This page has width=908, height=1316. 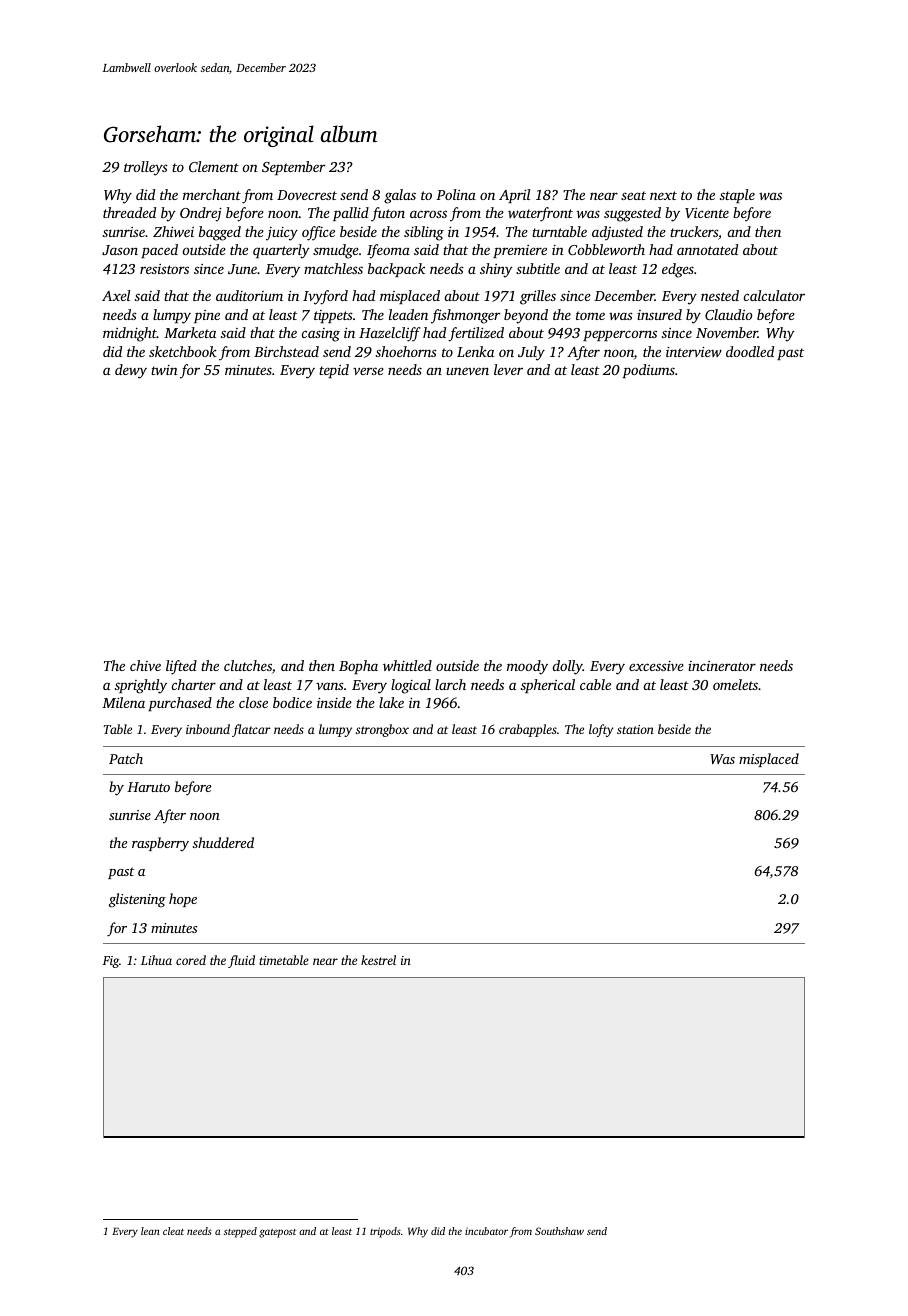 What do you see at coordinates (737, 196) in the page?
I see `staple` at bounding box center [737, 196].
